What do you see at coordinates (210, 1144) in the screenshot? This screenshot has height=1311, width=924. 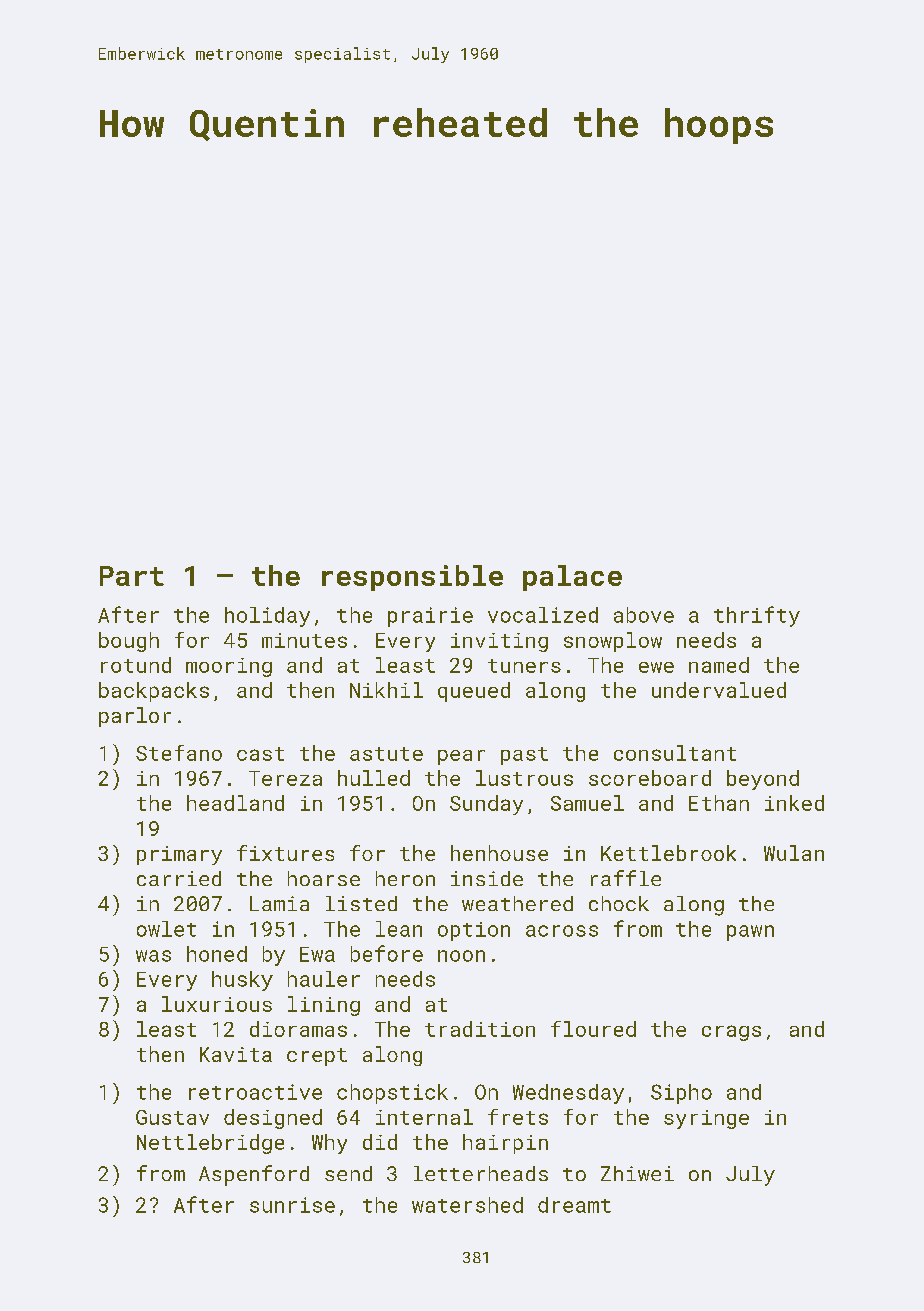 I see `Nettlebridge` at bounding box center [210, 1144].
